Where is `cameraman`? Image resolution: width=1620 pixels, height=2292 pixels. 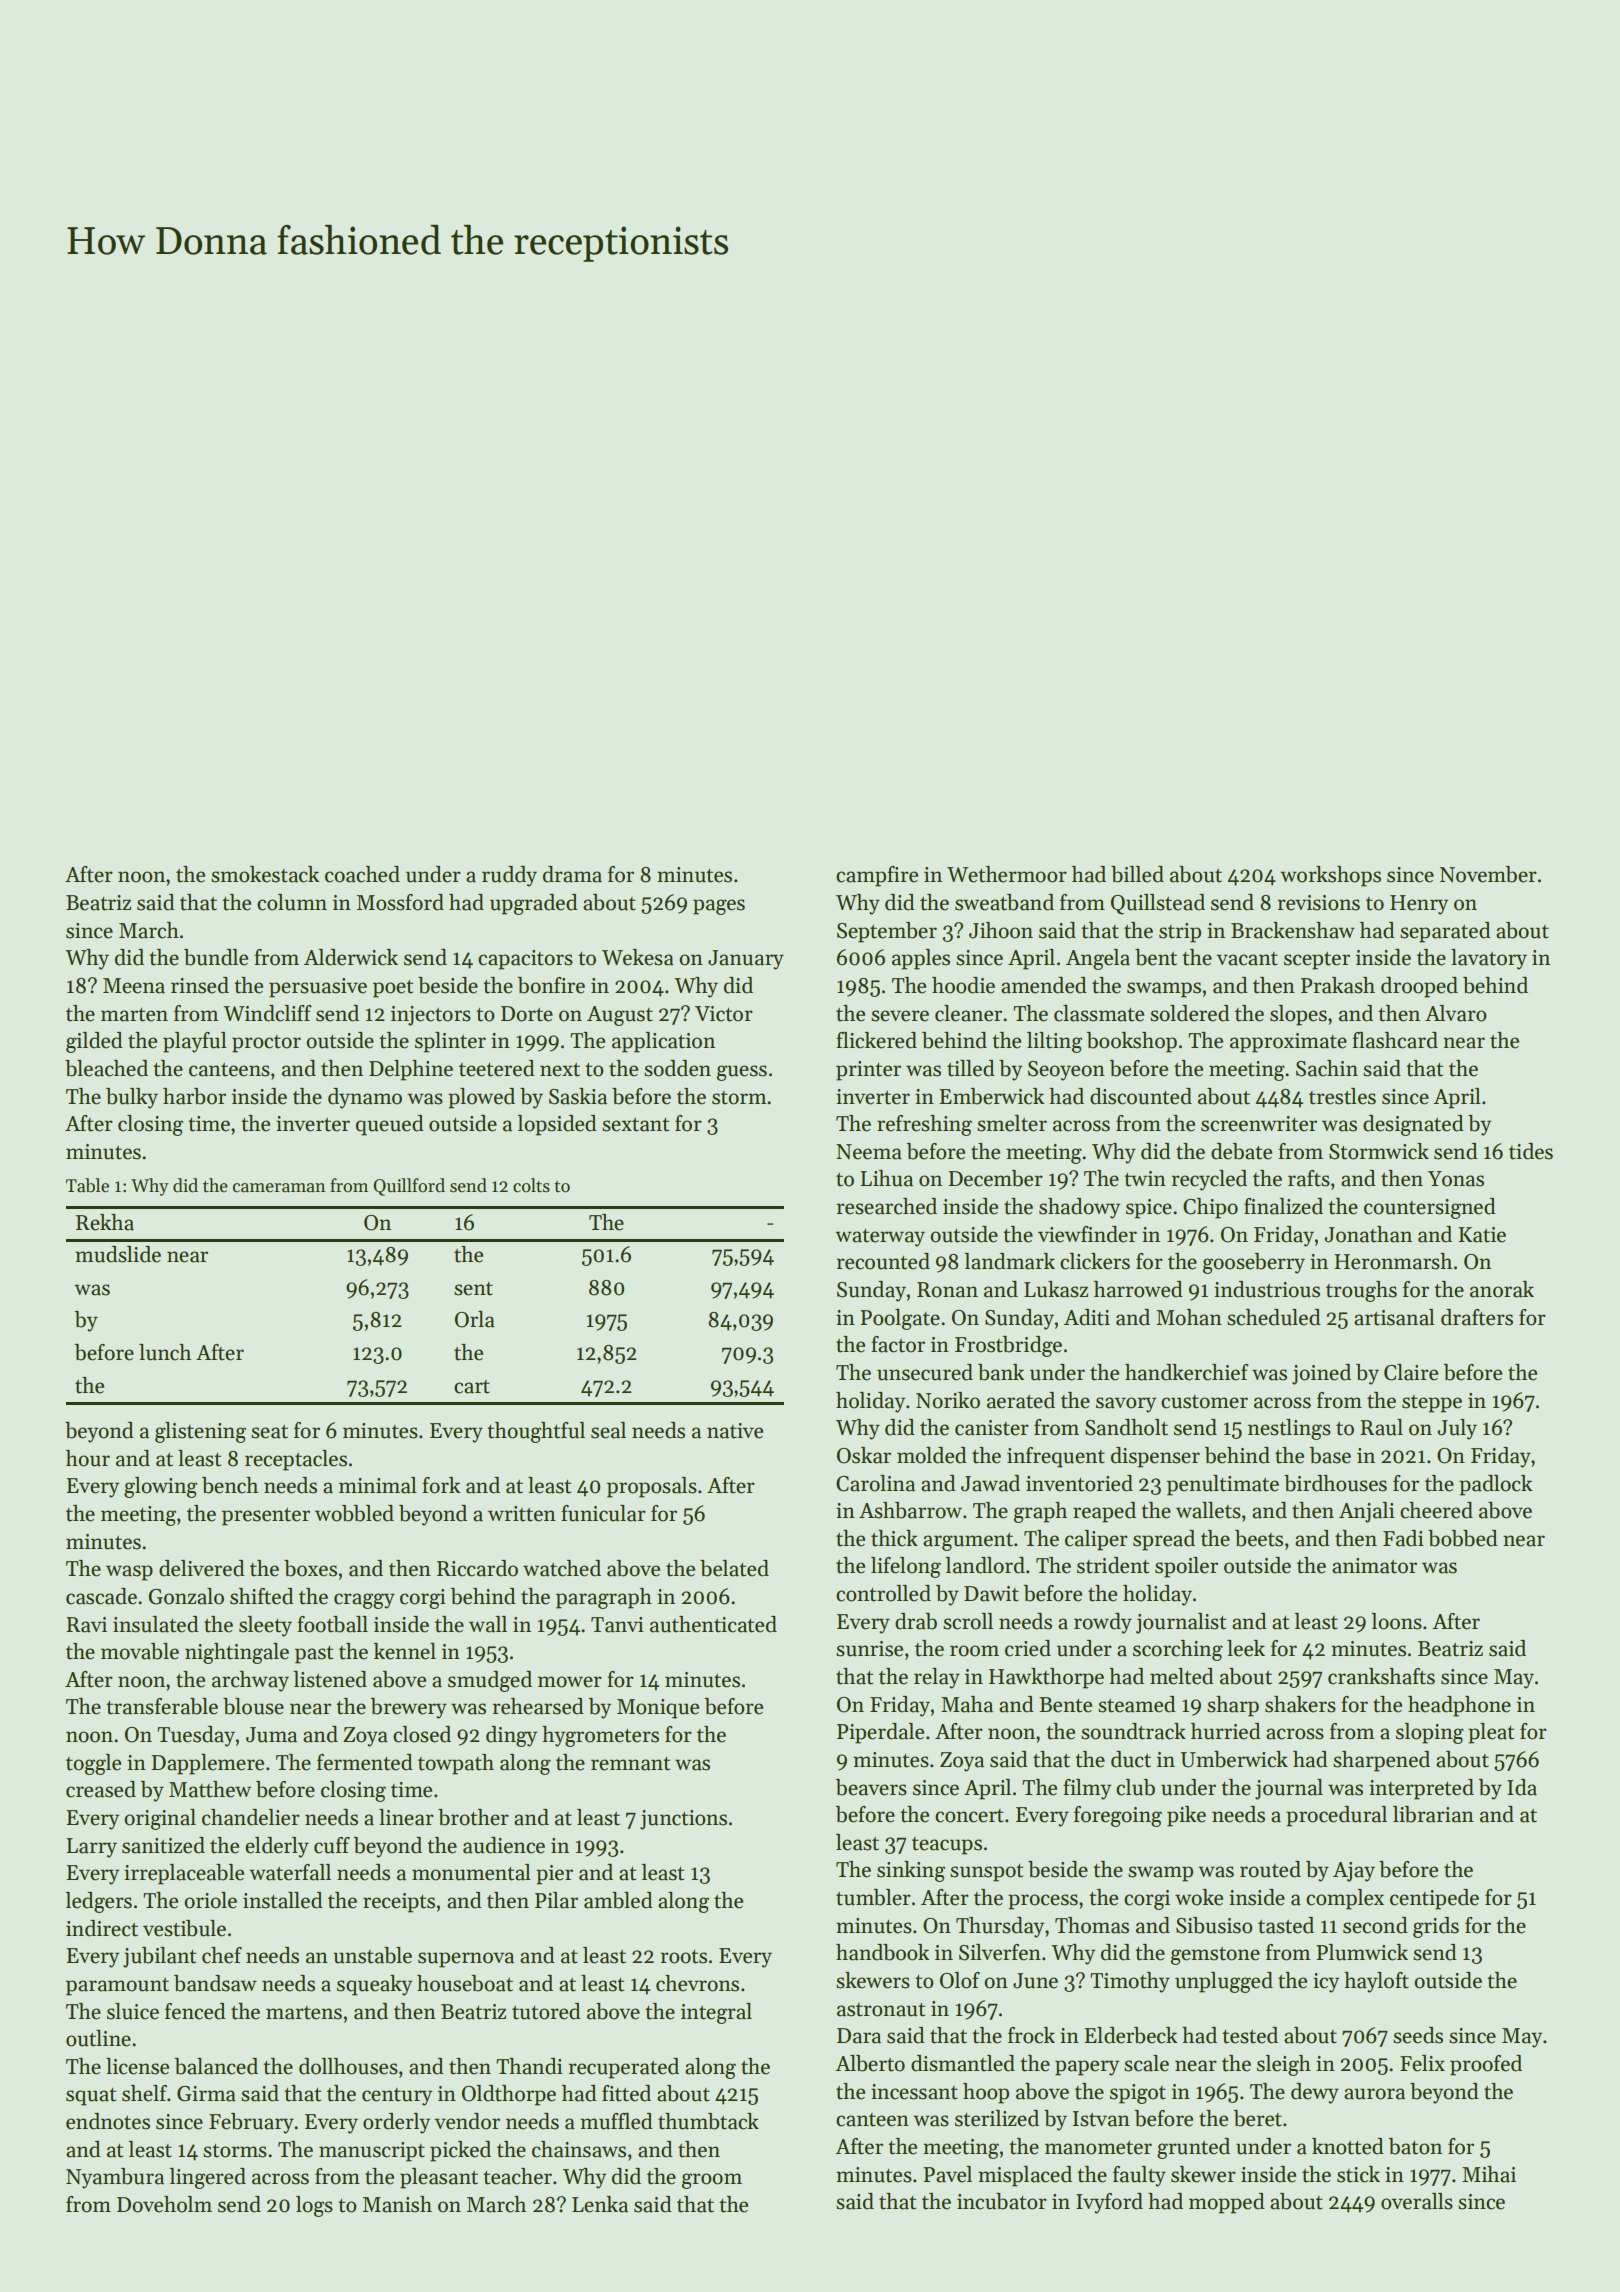
cameraman is located at coordinates (279, 1188).
